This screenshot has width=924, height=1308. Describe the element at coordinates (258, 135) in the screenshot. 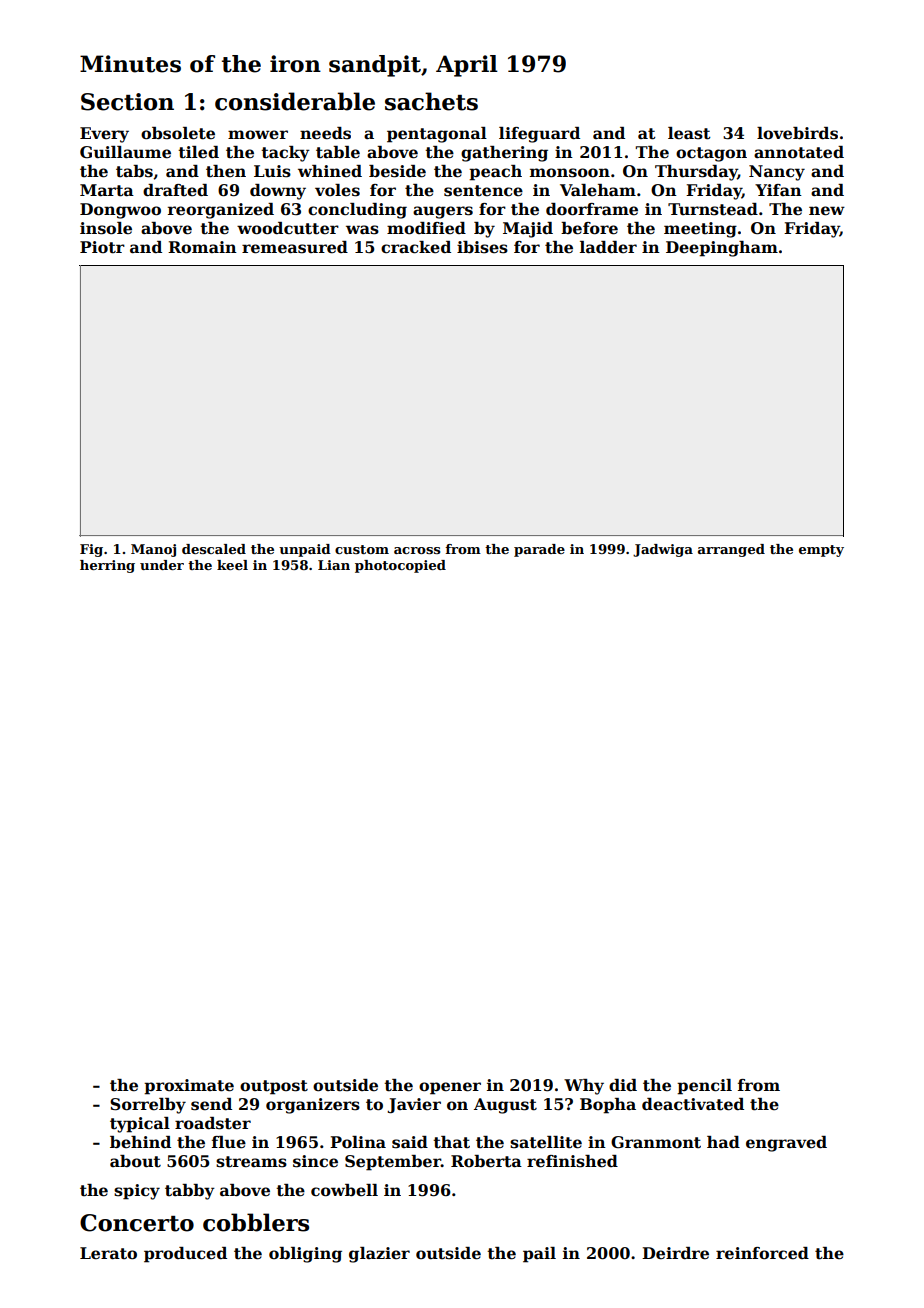

I see `mower` at that location.
